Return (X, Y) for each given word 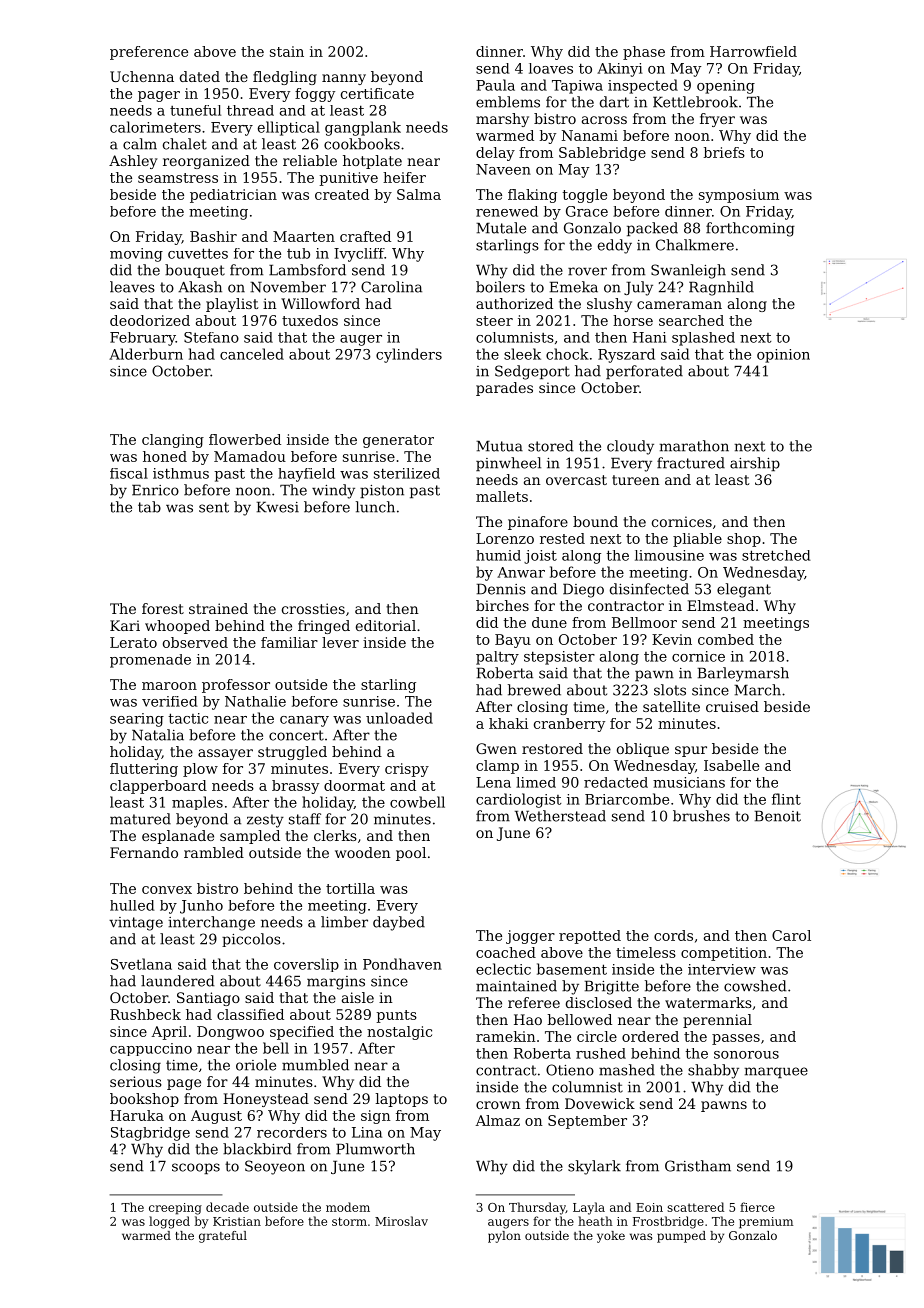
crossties (313, 608)
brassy (295, 787)
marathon (694, 446)
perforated (644, 372)
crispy (407, 770)
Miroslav (401, 1221)
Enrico (155, 490)
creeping (175, 1209)
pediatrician (233, 196)
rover (587, 271)
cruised (732, 706)
